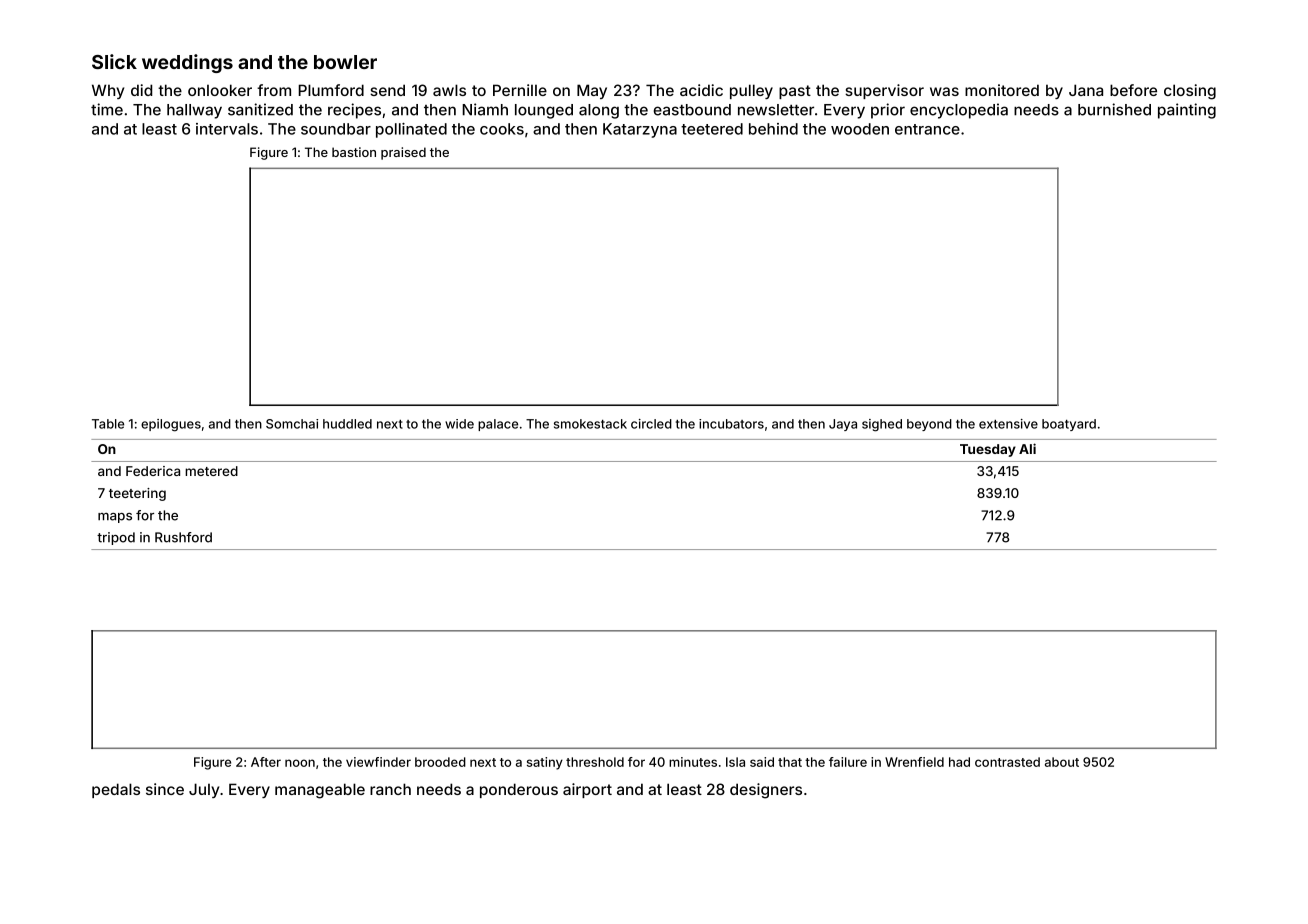  What do you see at coordinates (651, 424) in the document?
I see `circled` at bounding box center [651, 424].
